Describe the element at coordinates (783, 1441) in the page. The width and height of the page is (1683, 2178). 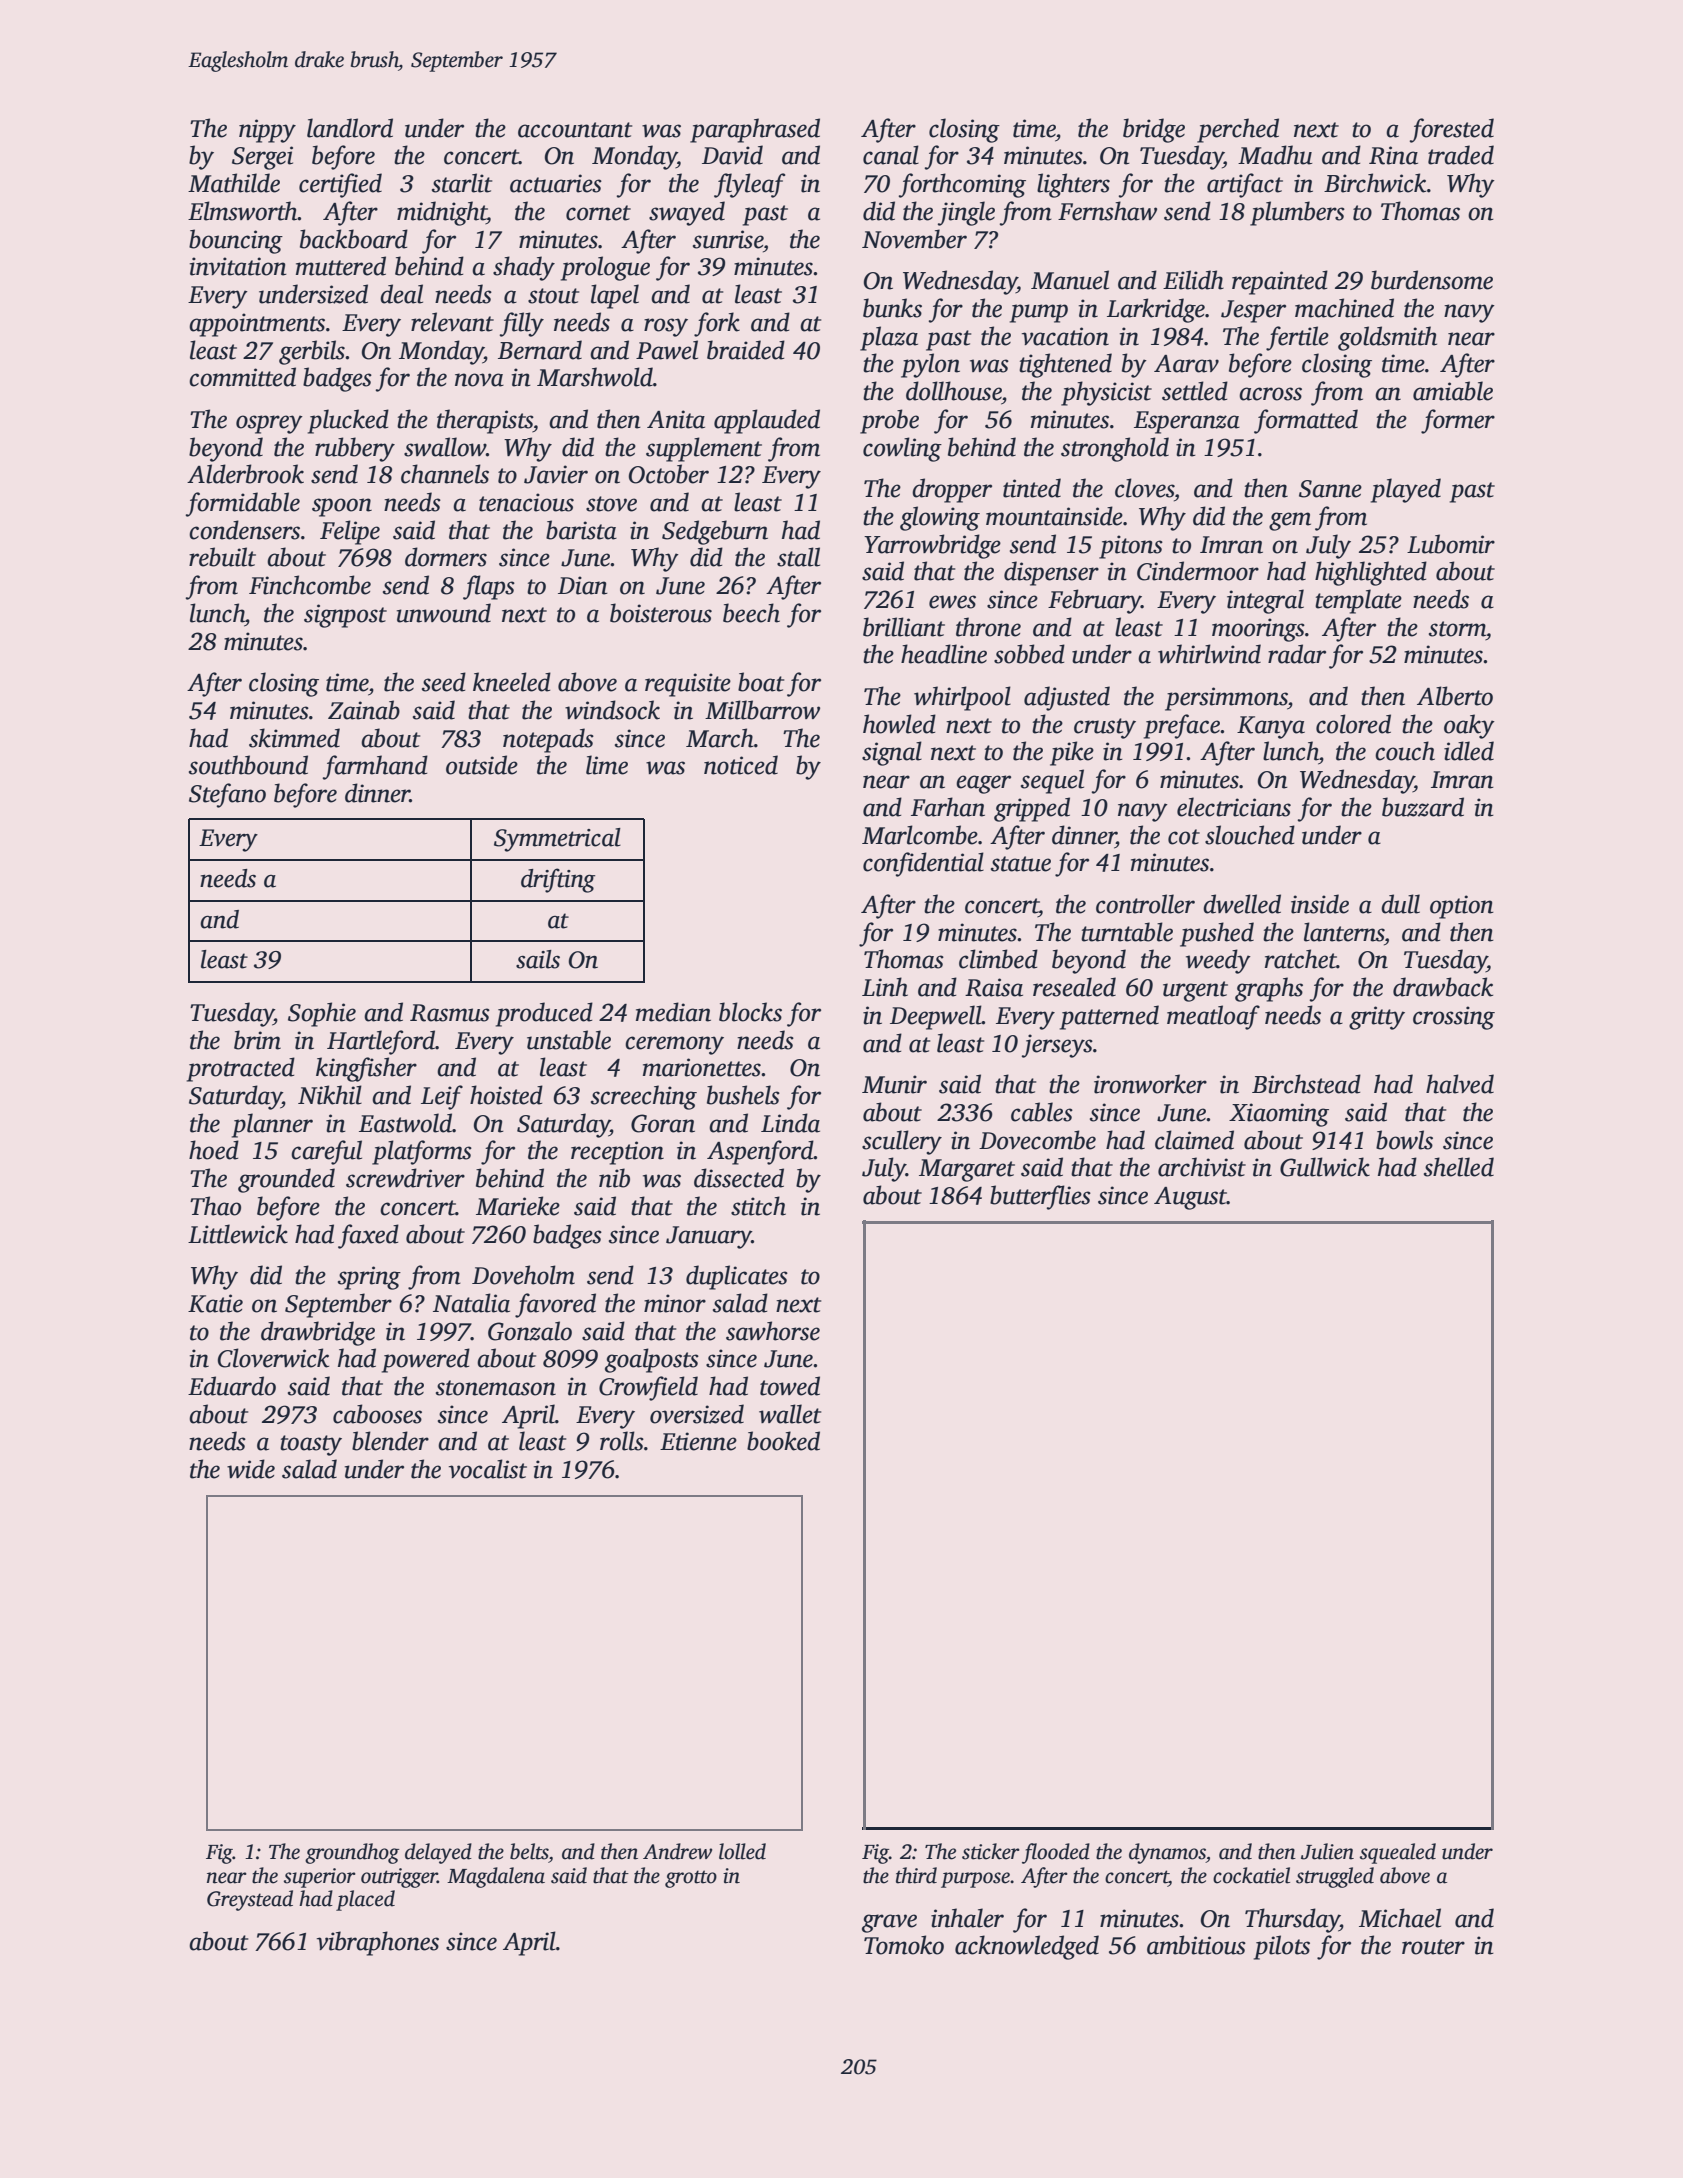
I see `booked` at that location.
